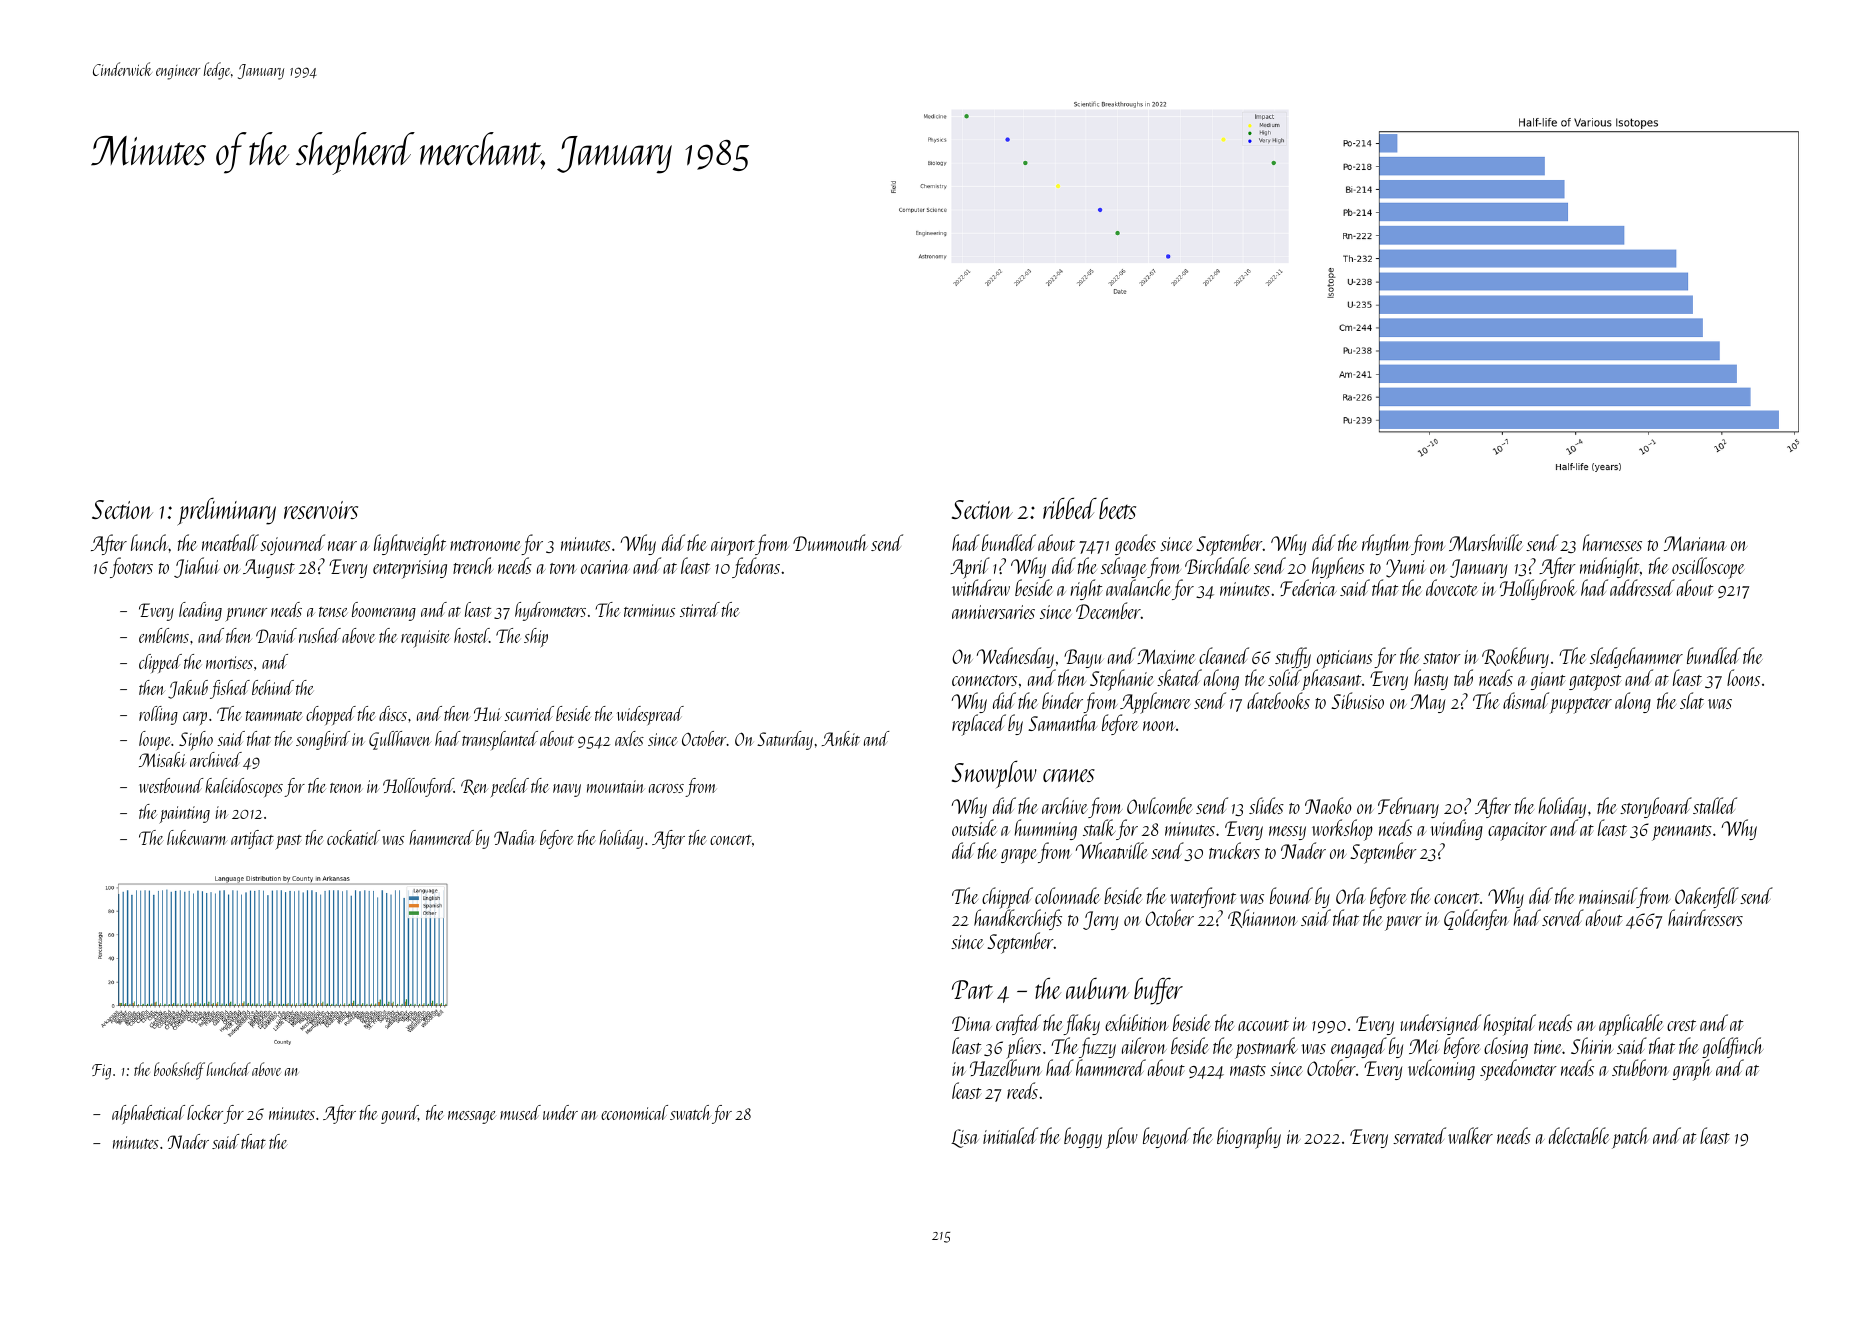  I want to click on patch, so click(1630, 1138).
